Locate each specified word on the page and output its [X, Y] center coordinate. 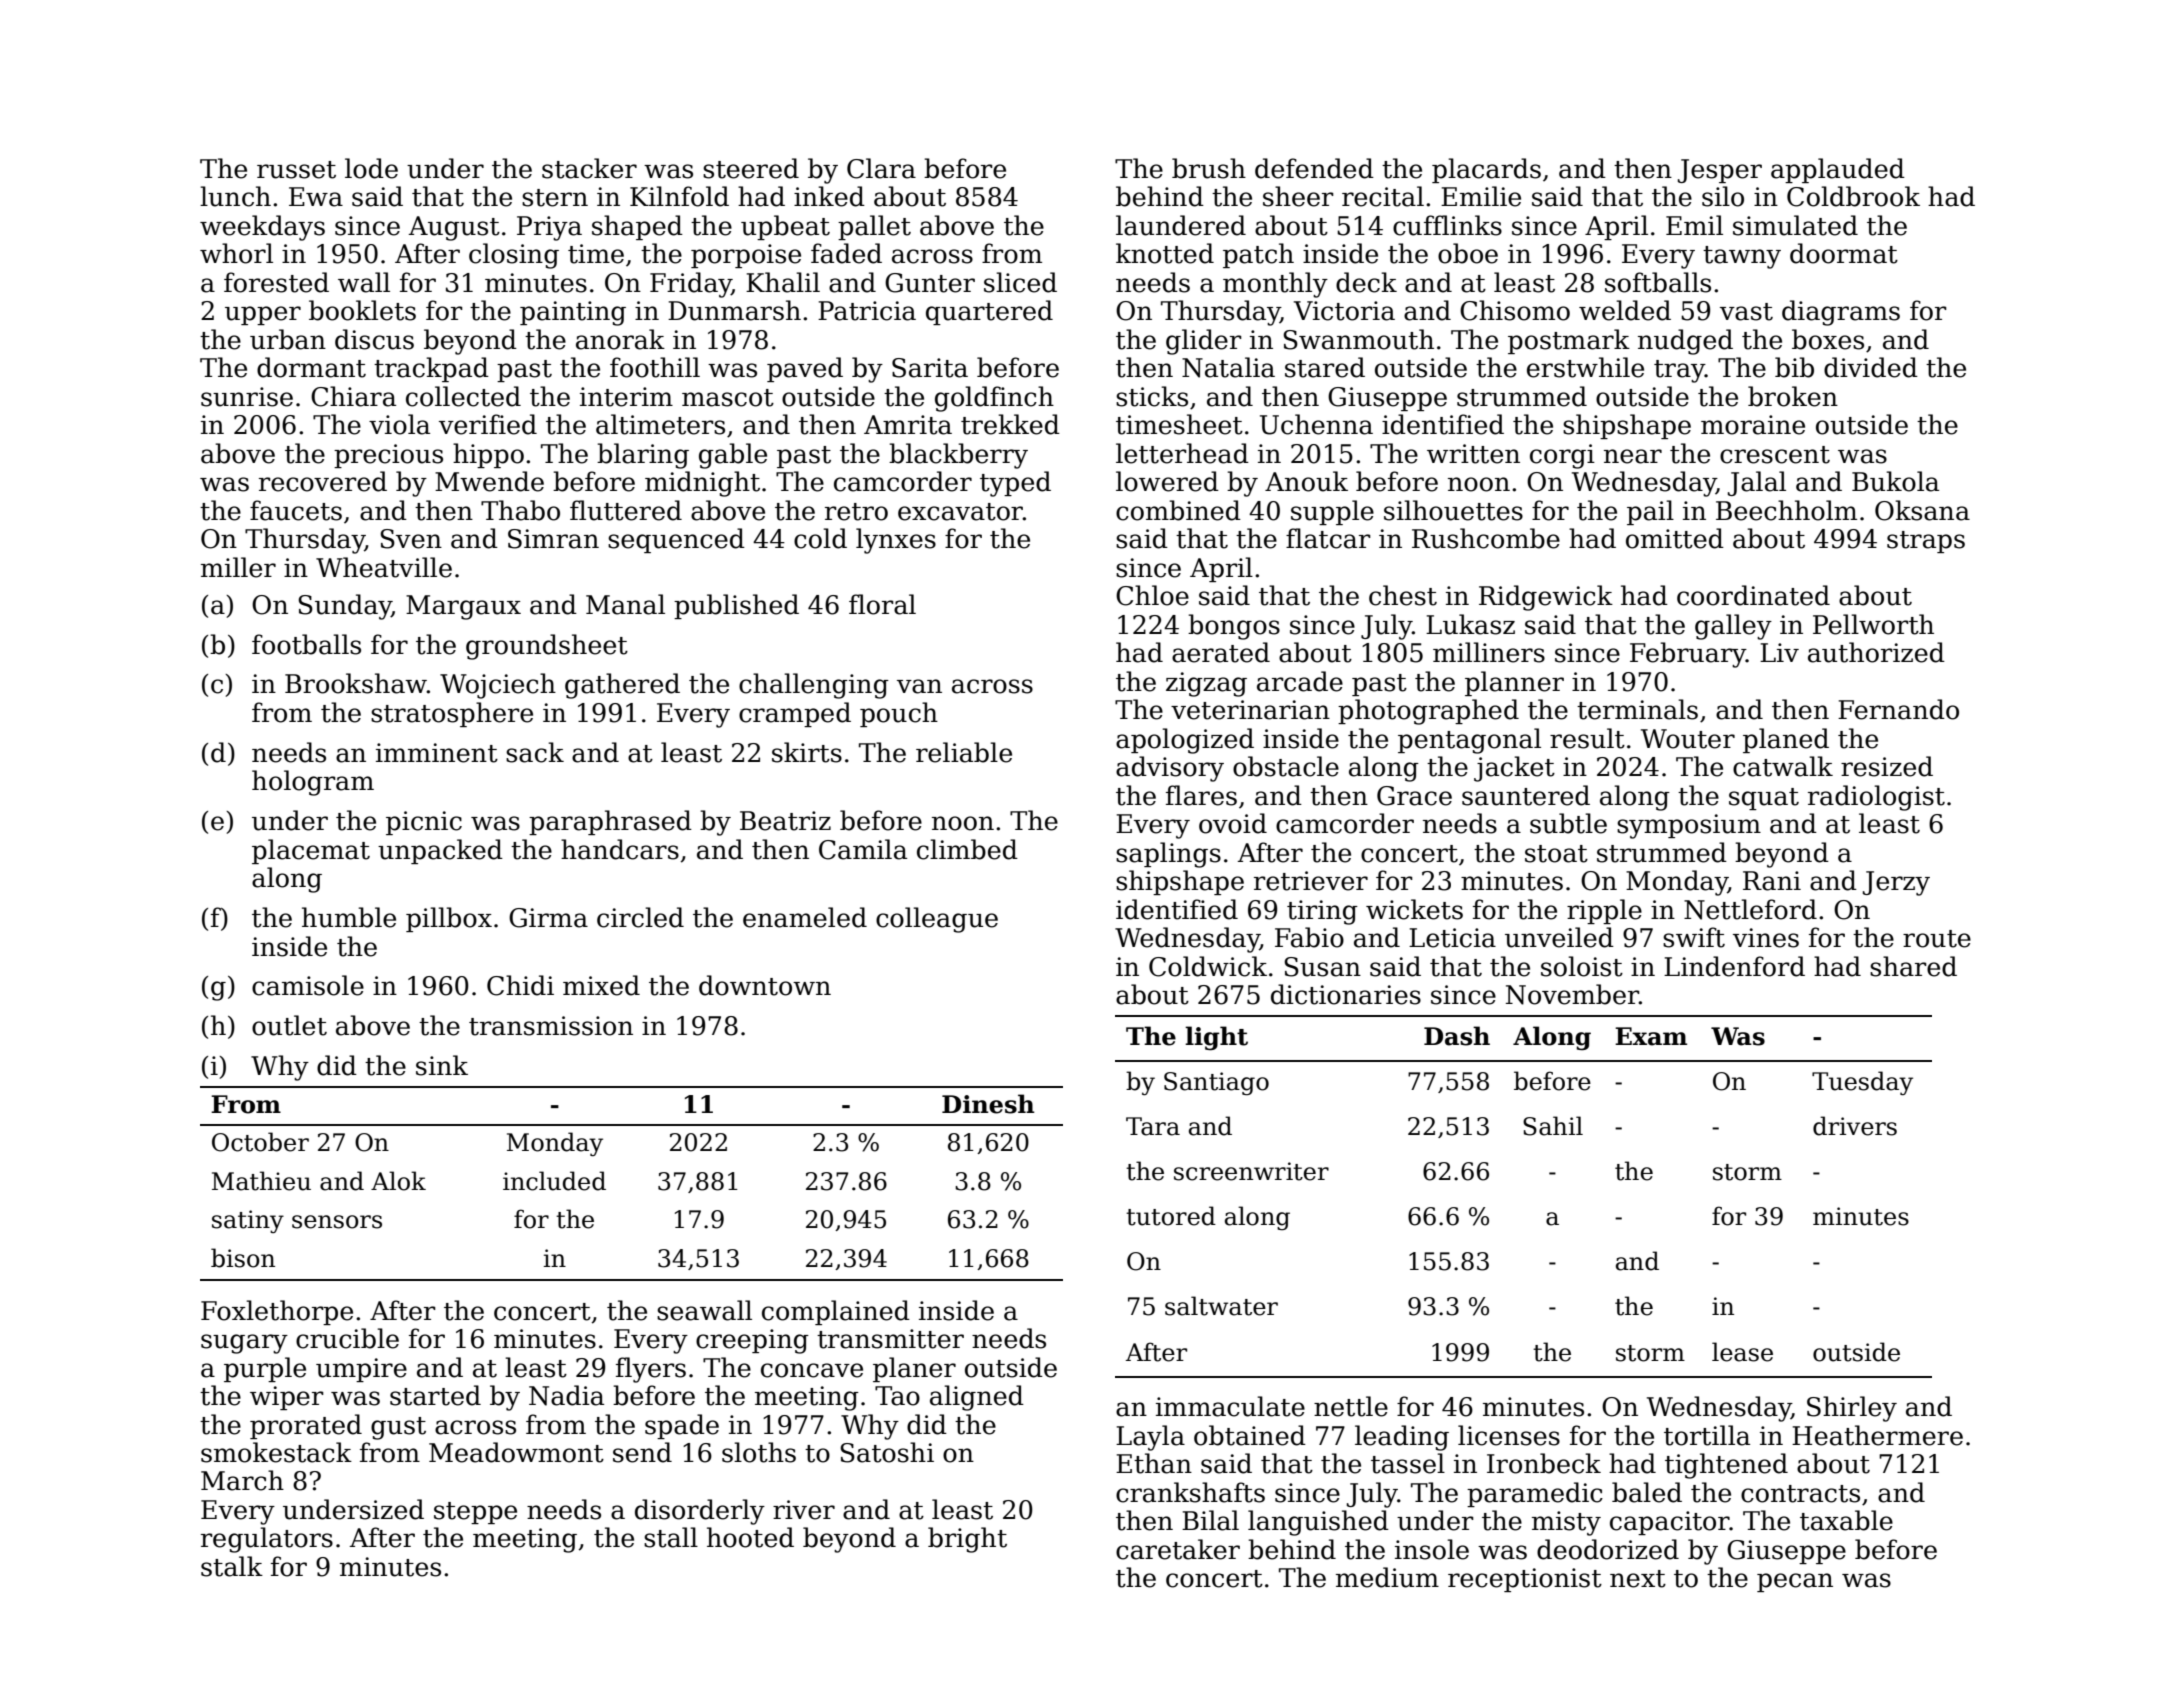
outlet [289, 1025]
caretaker [1178, 1549]
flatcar [1328, 538]
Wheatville [384, 567]
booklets [362, 310]
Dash [1457, 1036]
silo [1723, 196]
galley [1733, 627]
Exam [1651, 1036]
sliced [1020, 282]
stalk [232, 1566]
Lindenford [1734, 966]
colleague [937, 920]
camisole [308, 985]
